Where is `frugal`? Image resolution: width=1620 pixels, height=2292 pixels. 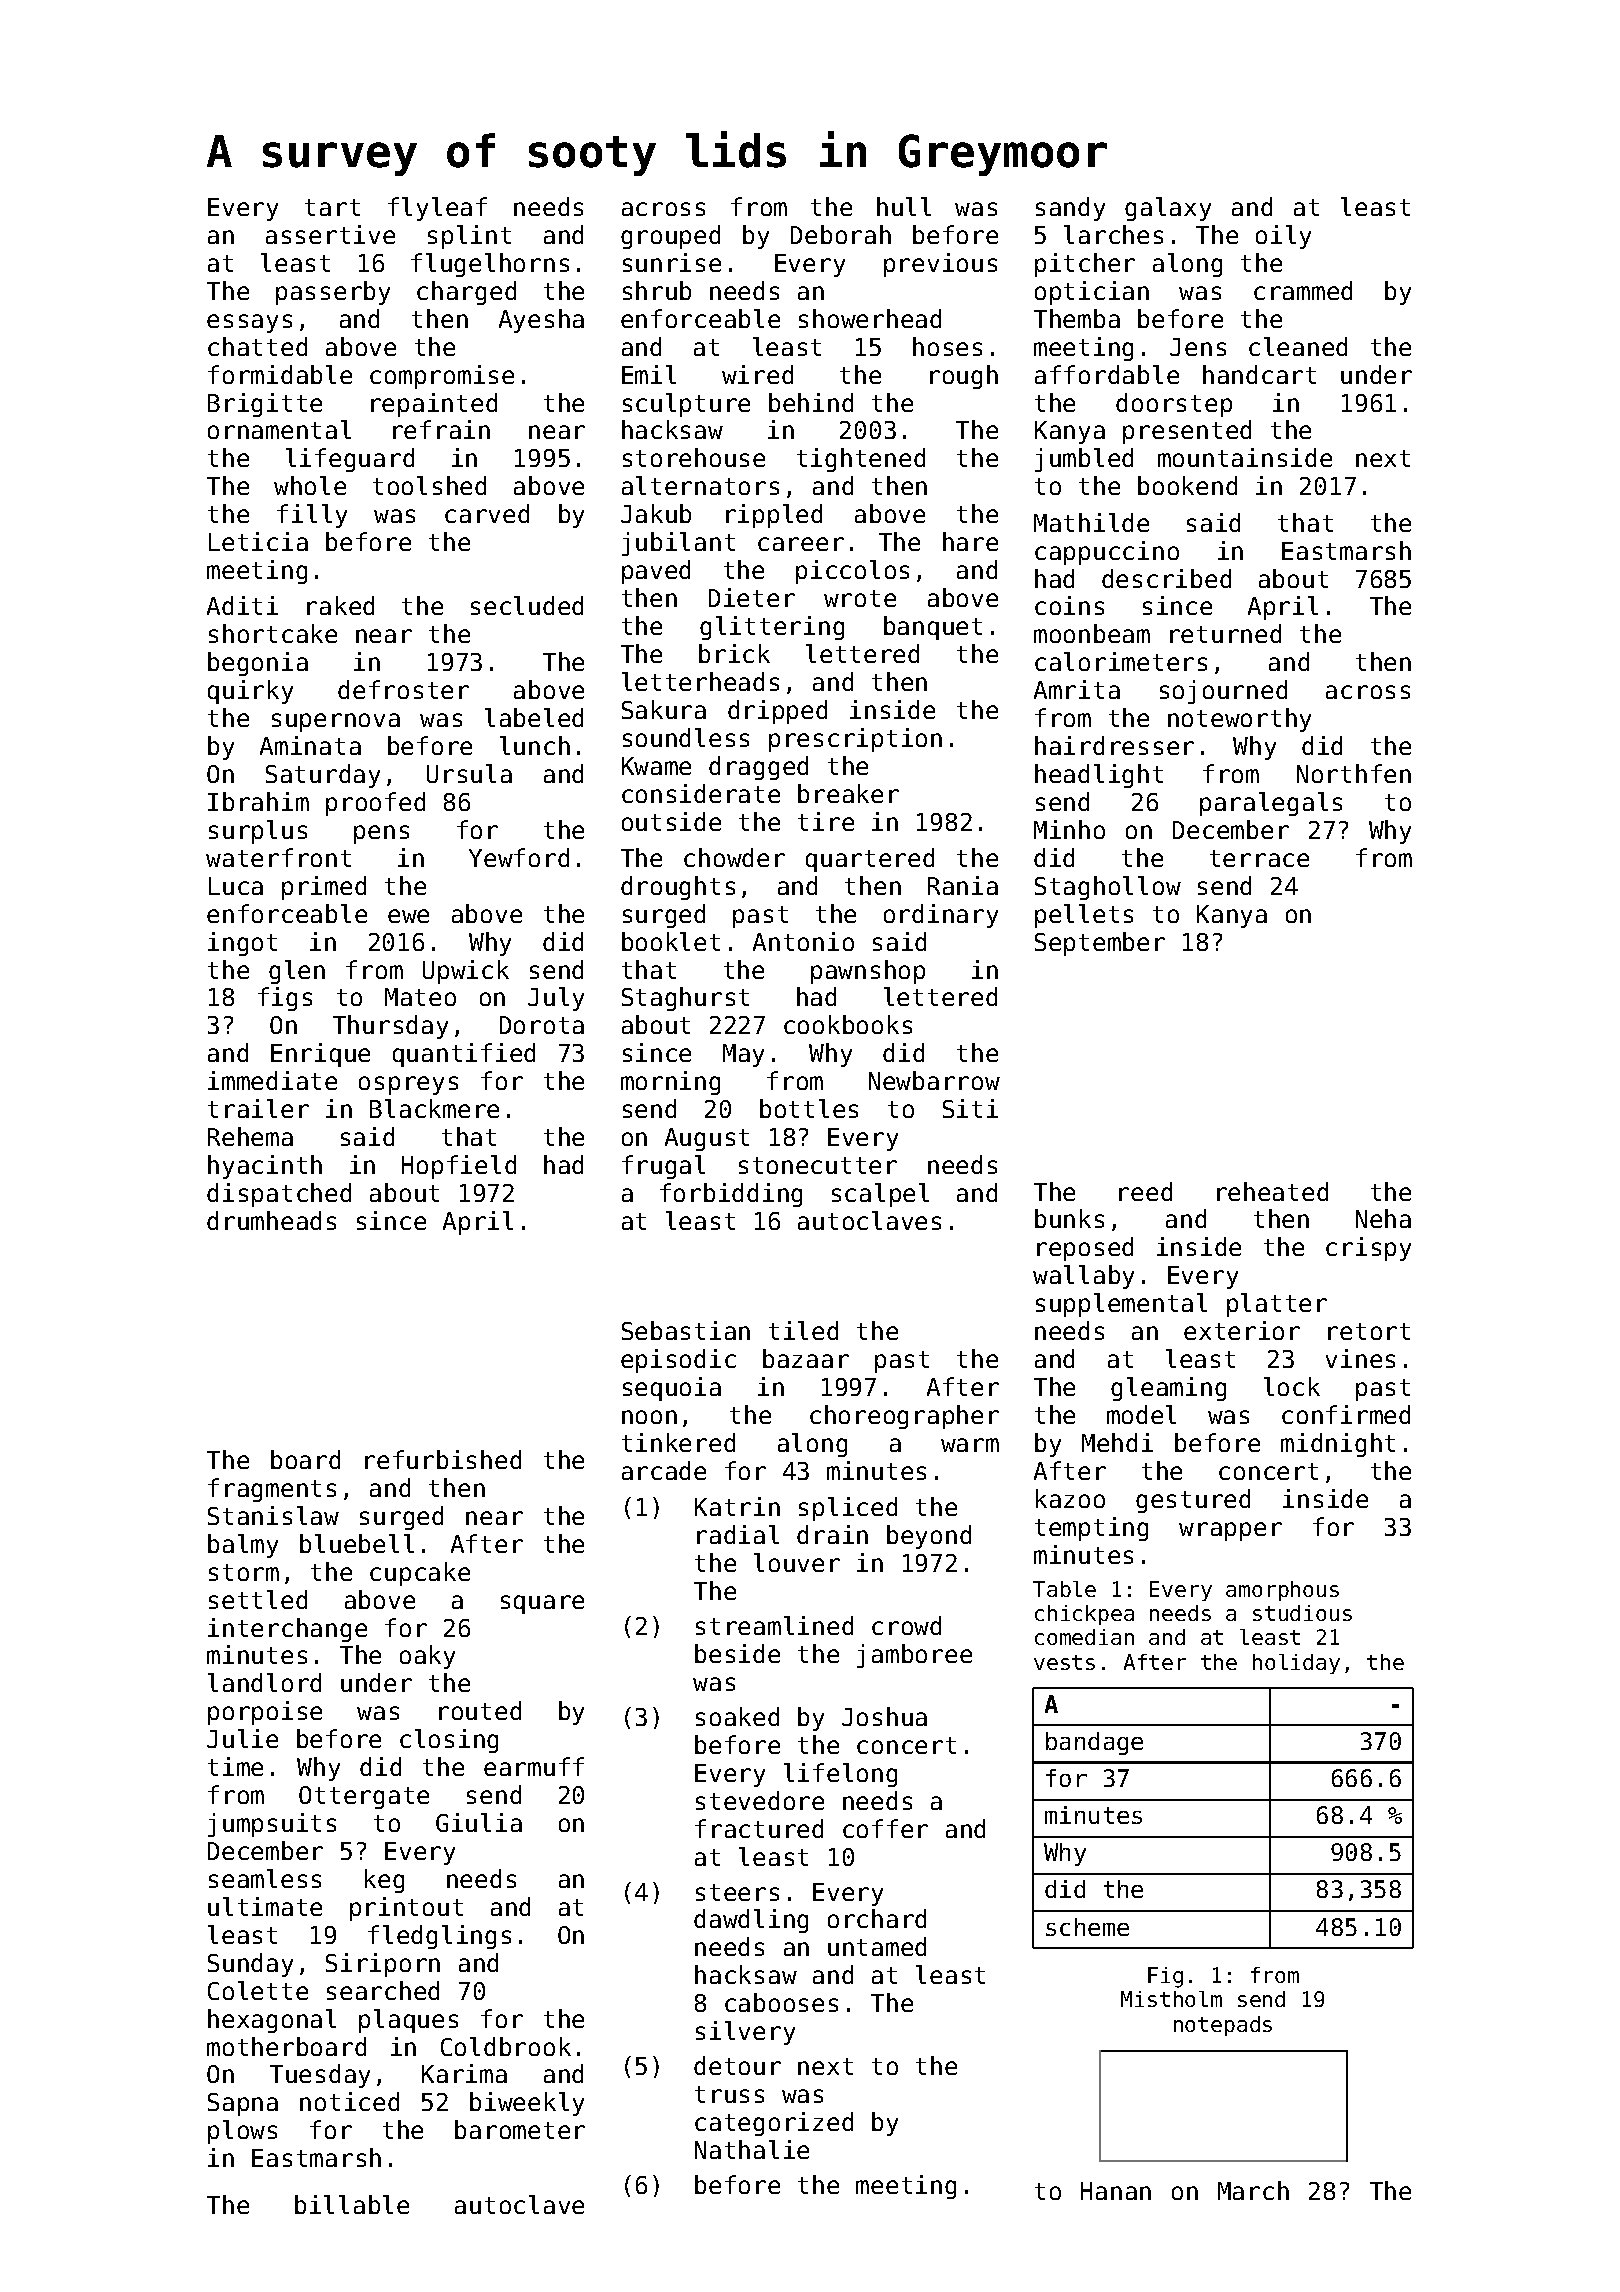 frugal is located at coordinates (663, 1167).
